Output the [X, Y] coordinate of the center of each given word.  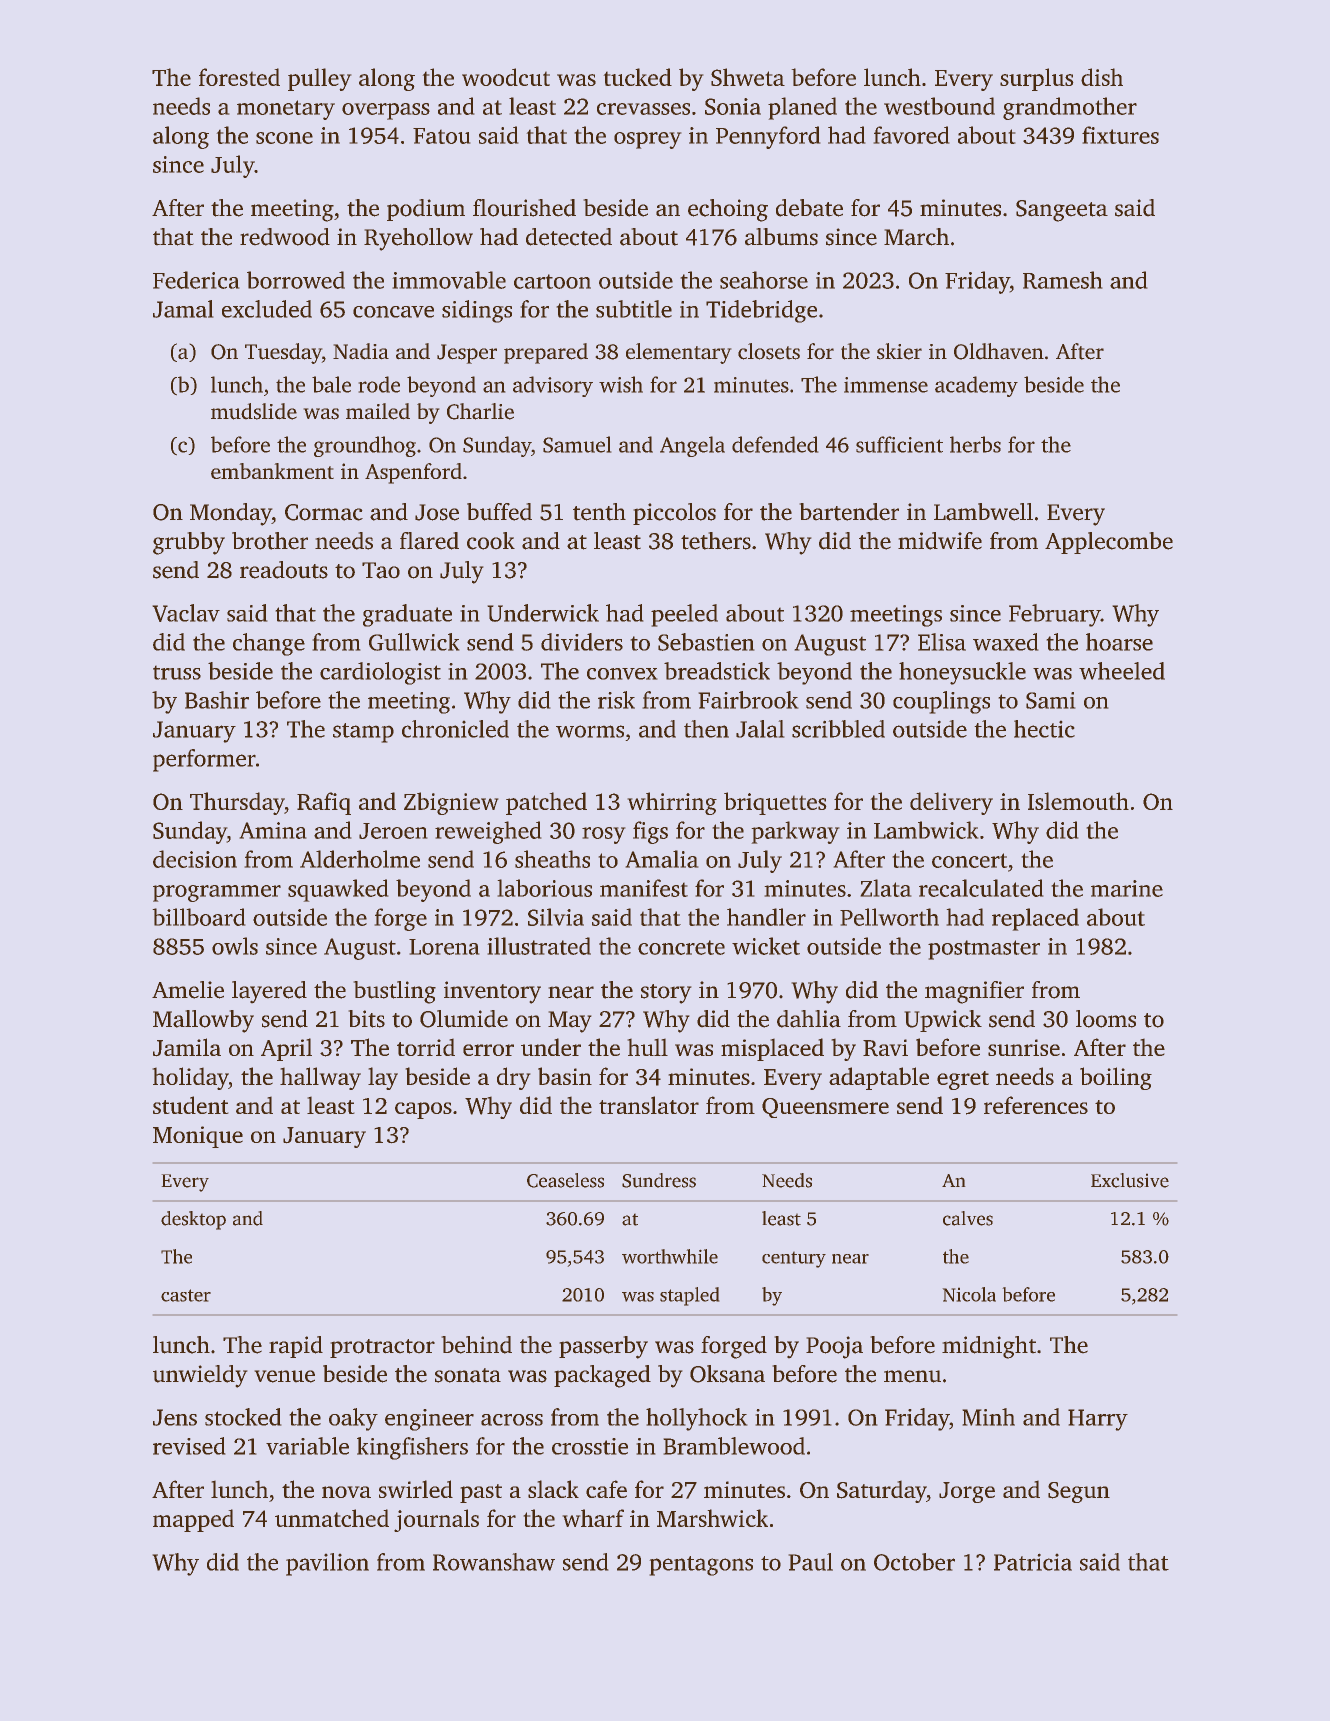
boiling [1116, 1078]
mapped [193, 1520]
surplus [1037, 79]
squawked [338, 890]
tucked [637, 77]
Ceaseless [565, 1180]
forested [239, 77]
